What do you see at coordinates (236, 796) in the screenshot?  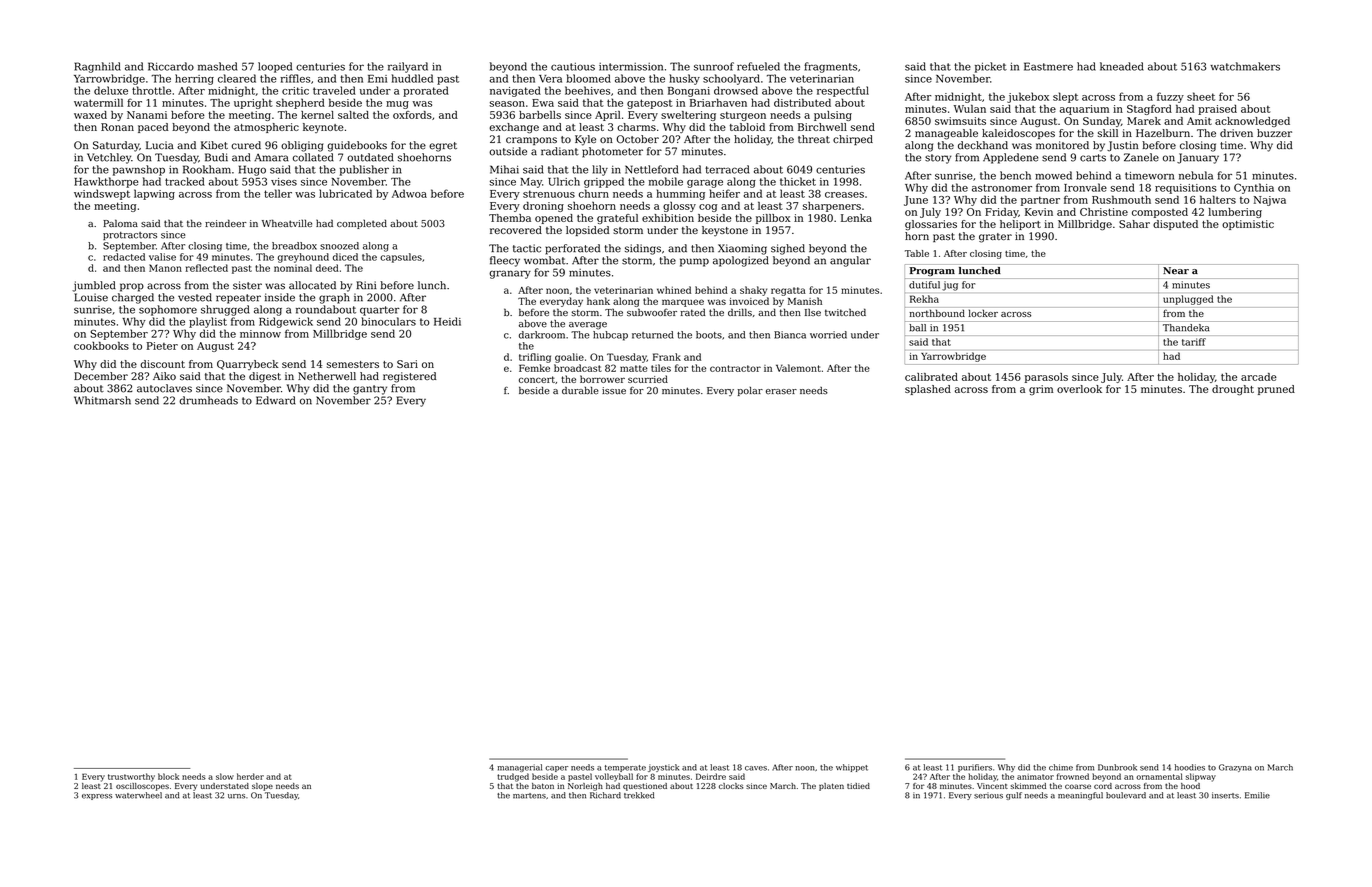 I see `urns` at bounding box center [236, 796].
